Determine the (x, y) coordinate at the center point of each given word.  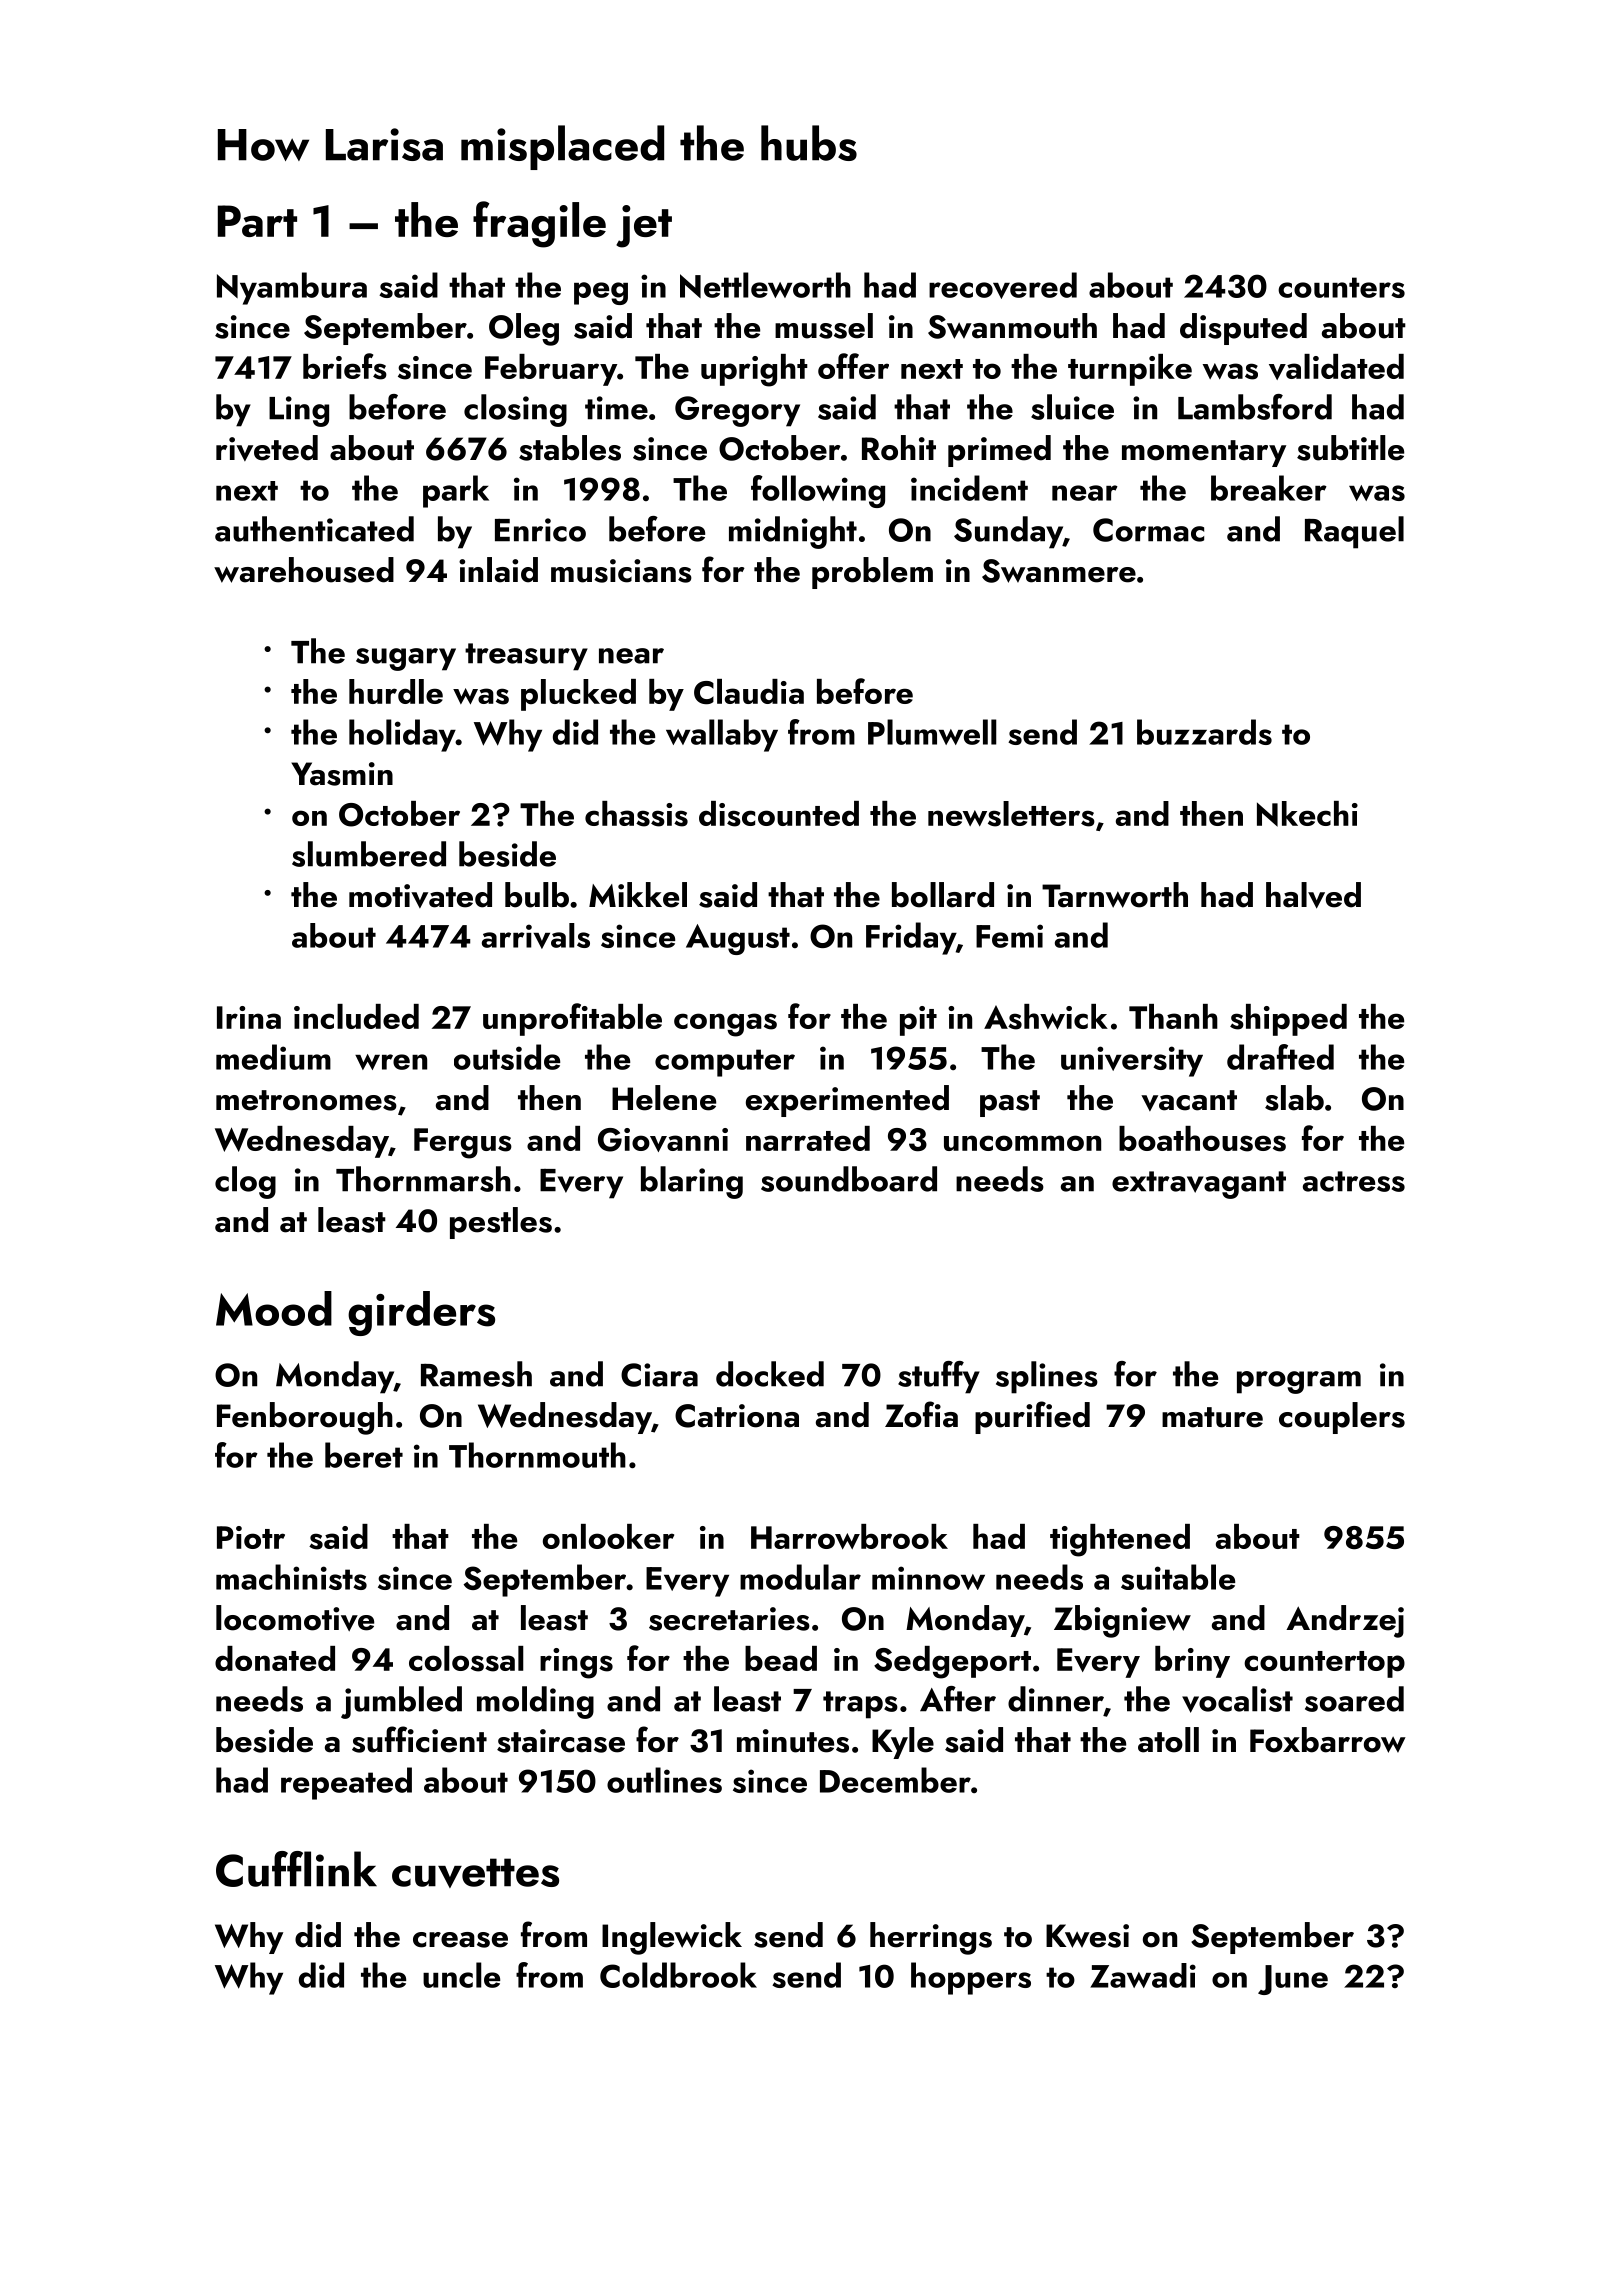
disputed (1243, 329)
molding (535, 1702)
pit (918, 1021)
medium (273, 1057)
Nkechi (1307, 814)
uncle (461, 1975)
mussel (824, 326)
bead (781, 1658)
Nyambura (292, 288)
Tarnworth (1115, 895)
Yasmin (342, 774)
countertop (1324, 1664)
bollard (943, 895)
